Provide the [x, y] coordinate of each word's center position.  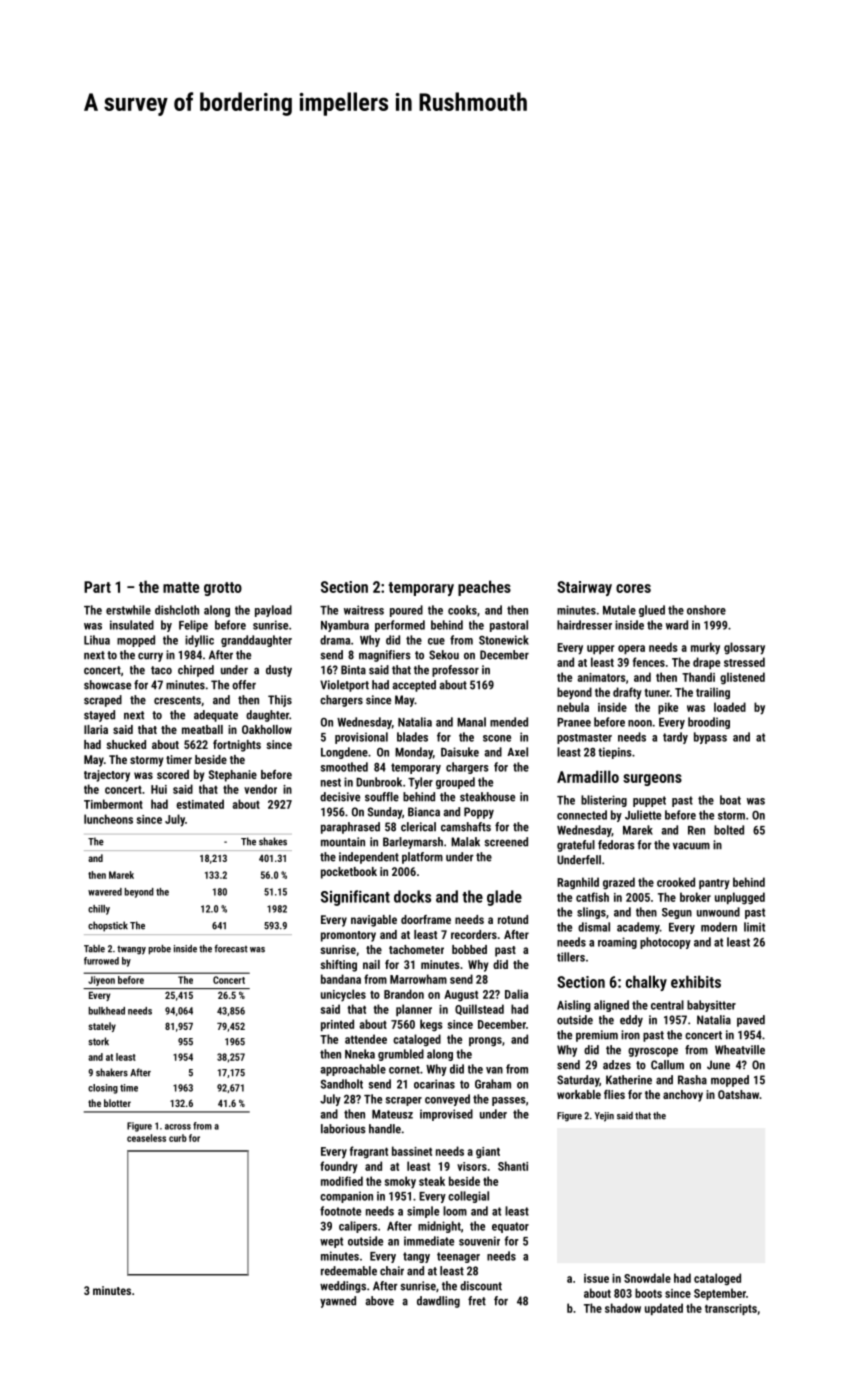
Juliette [643, 815]
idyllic [199, 641]
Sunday [385, 813]
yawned [338, 1302]
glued [652, 611]
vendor [260, 789]
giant [488, 1153]
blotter [117, 1103]
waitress [364, 610]
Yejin [604, 1117]
